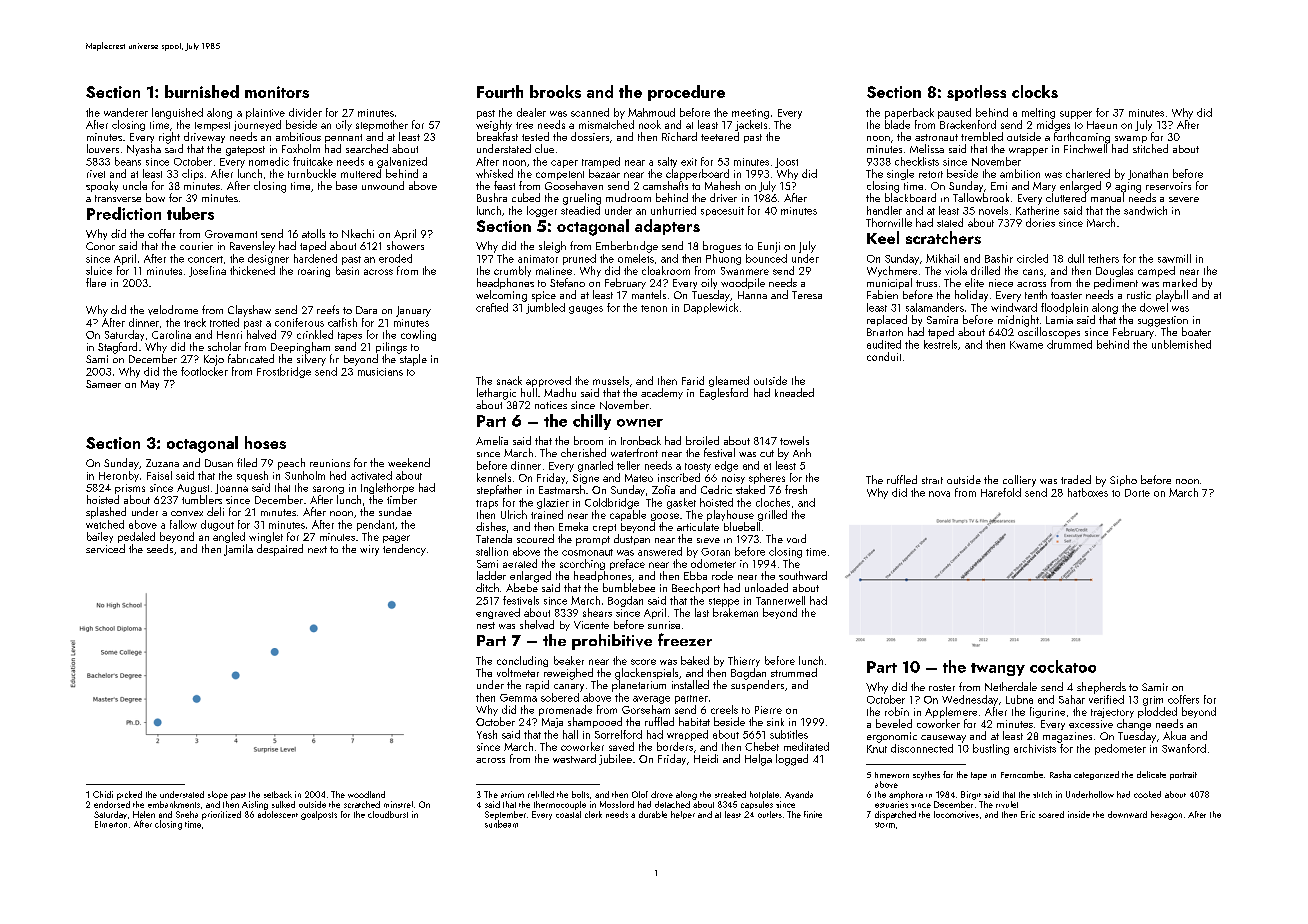  Describe the element at coordinates (305, 475) in the screenshot. I see `Sunholm` at that location.
